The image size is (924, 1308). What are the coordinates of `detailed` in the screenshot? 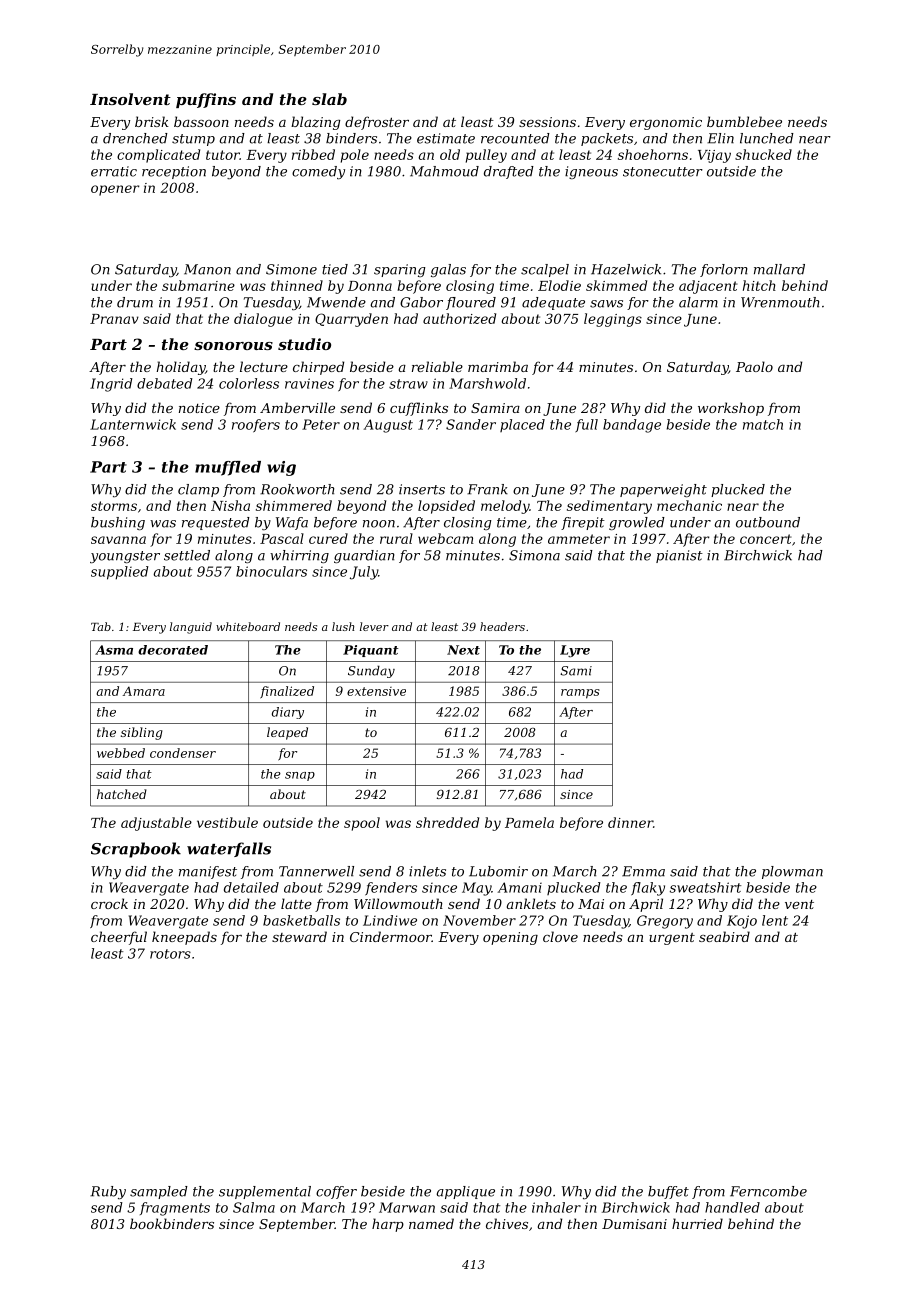 It's located at (251, 887).
